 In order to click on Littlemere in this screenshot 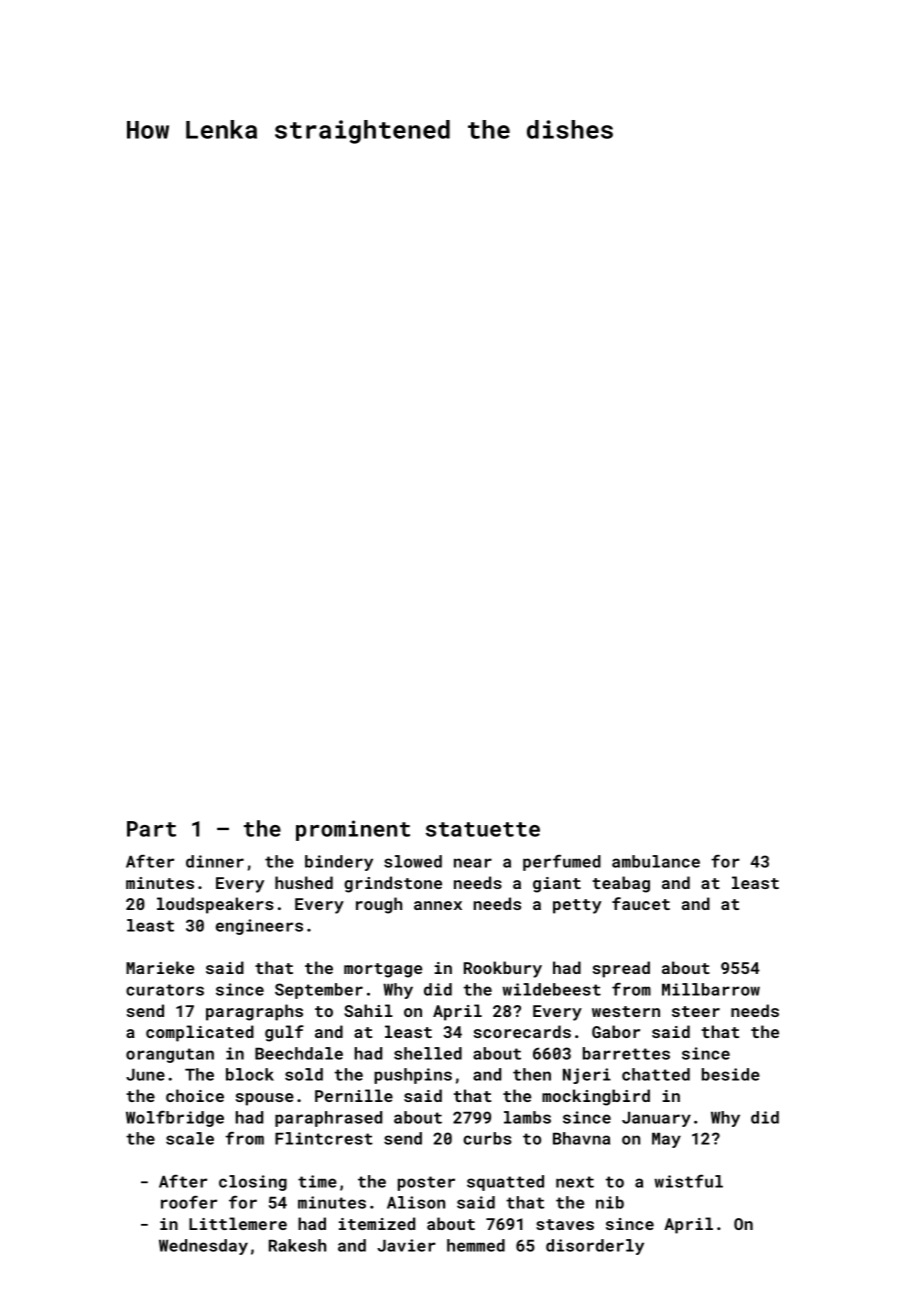, I will do `click(238, 1223)`.
